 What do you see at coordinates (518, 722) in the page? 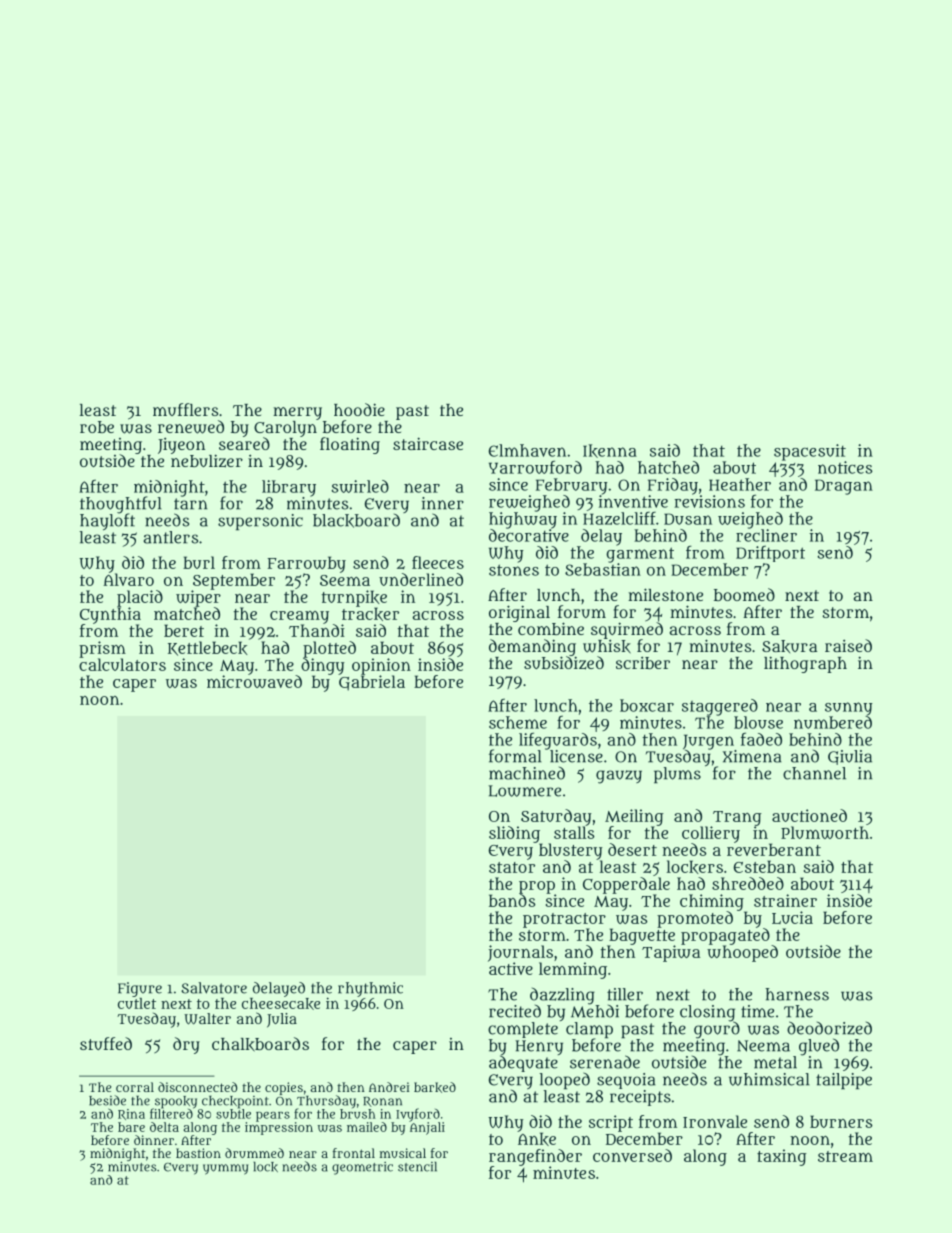
I see `scheme` at bounding box center [518, 722].
